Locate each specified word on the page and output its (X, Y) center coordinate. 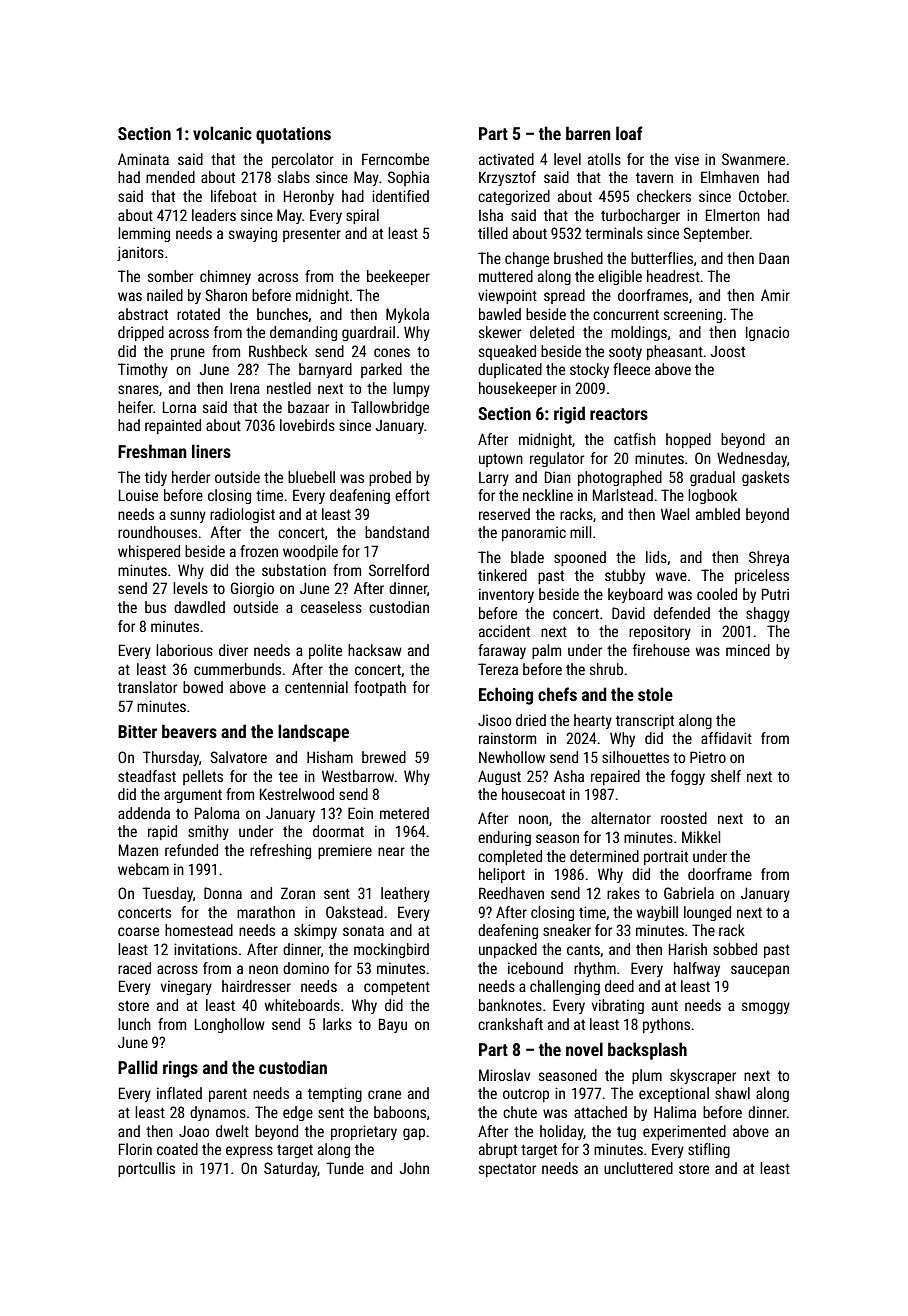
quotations (293, 135)
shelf (726, 776)
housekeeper (518, 389)
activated (506, 159)
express (249, 1152)
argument (193, 796)
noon (533, 819)
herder (191, 477)
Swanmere (753, 159)
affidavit (726, 738)
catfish (635, 439)
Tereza (498, 669)
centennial (316, 687)
